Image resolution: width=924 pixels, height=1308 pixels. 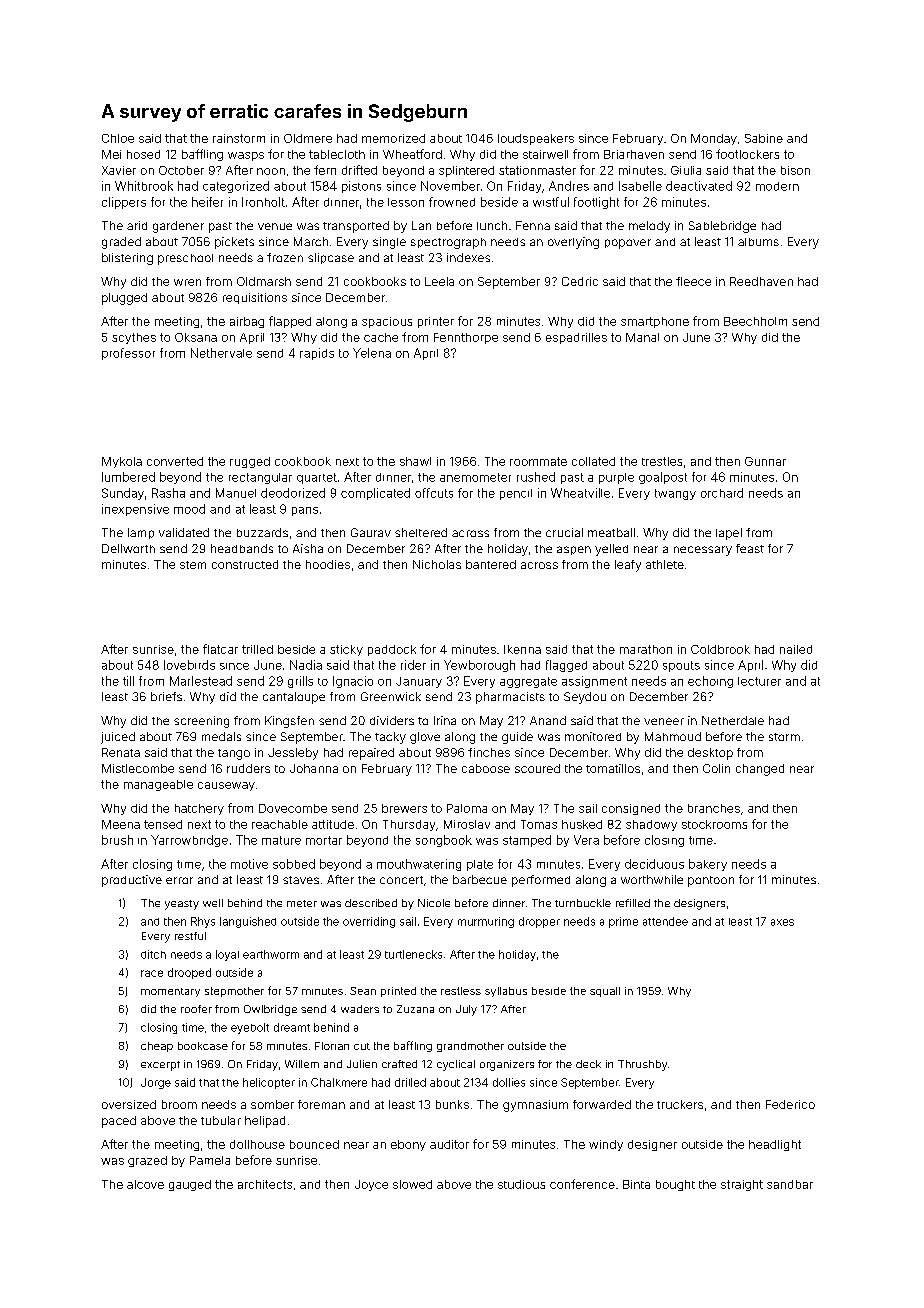 What do you see at coordinates (652, 879) in the image?
I see `worthwhile` at bounding box center [652, 879].
